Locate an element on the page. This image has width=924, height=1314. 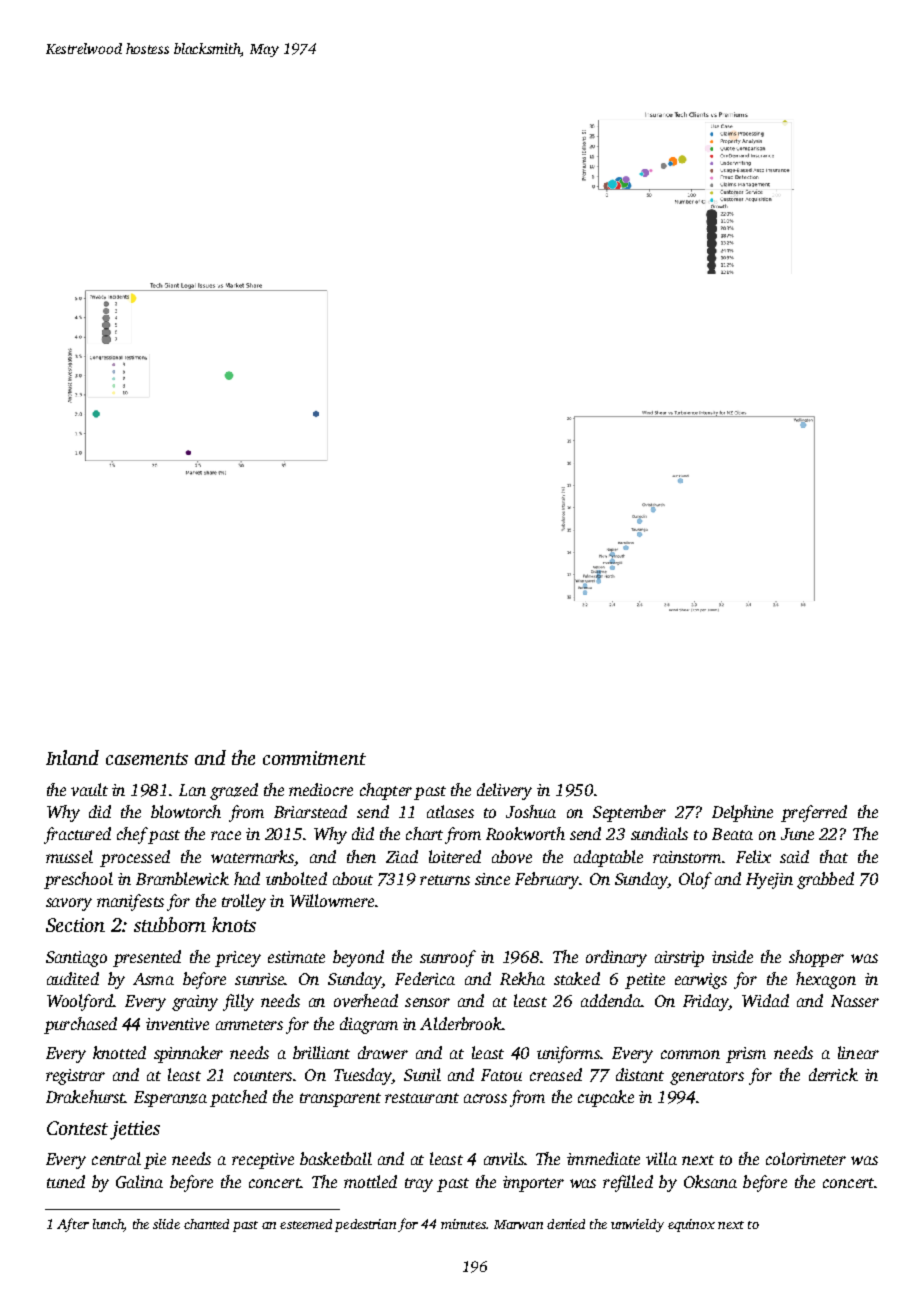
Hyejin is located at coordinates (769, 881).
